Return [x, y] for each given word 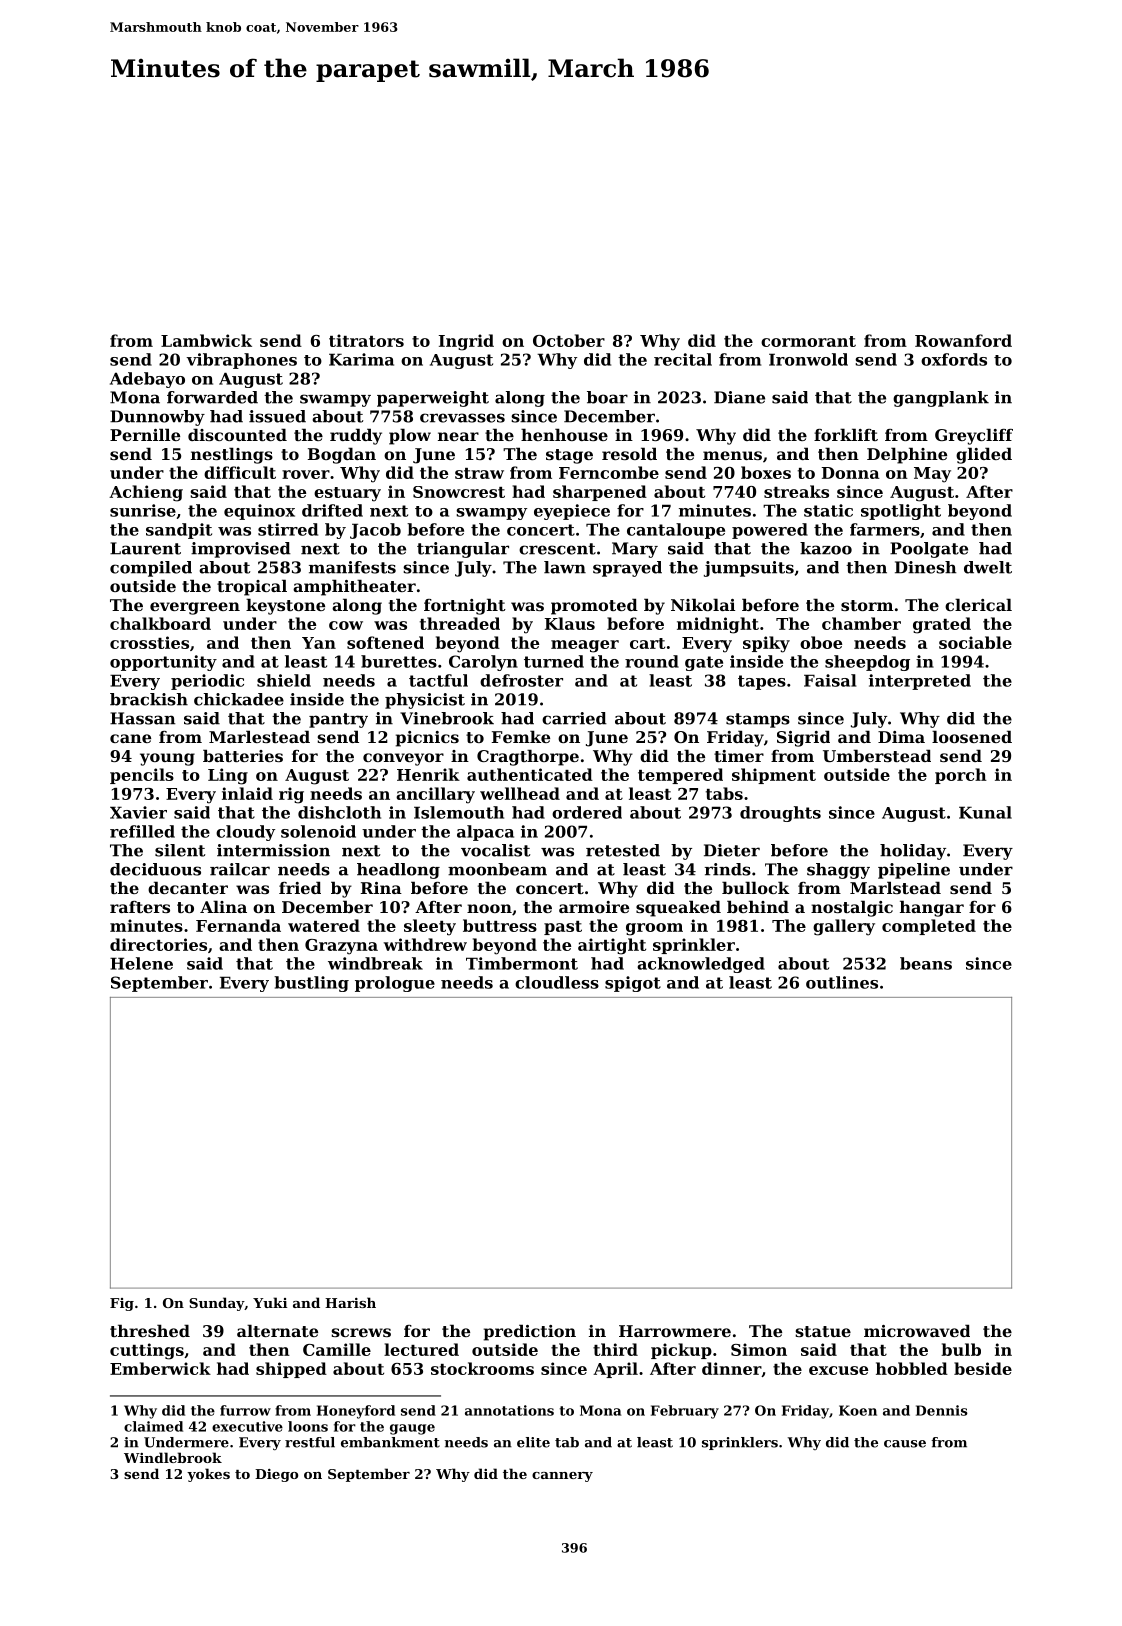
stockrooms [482, 1368]
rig [291, 795]
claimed [153, 1426]
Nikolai [703, 604]
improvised [241, 550]
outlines [842, 982]
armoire [594, 907]
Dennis [942, 1410]
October [569, 340]
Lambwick [206, 340]
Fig [122, 1304]
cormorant [808, 341]
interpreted [920, 682]
